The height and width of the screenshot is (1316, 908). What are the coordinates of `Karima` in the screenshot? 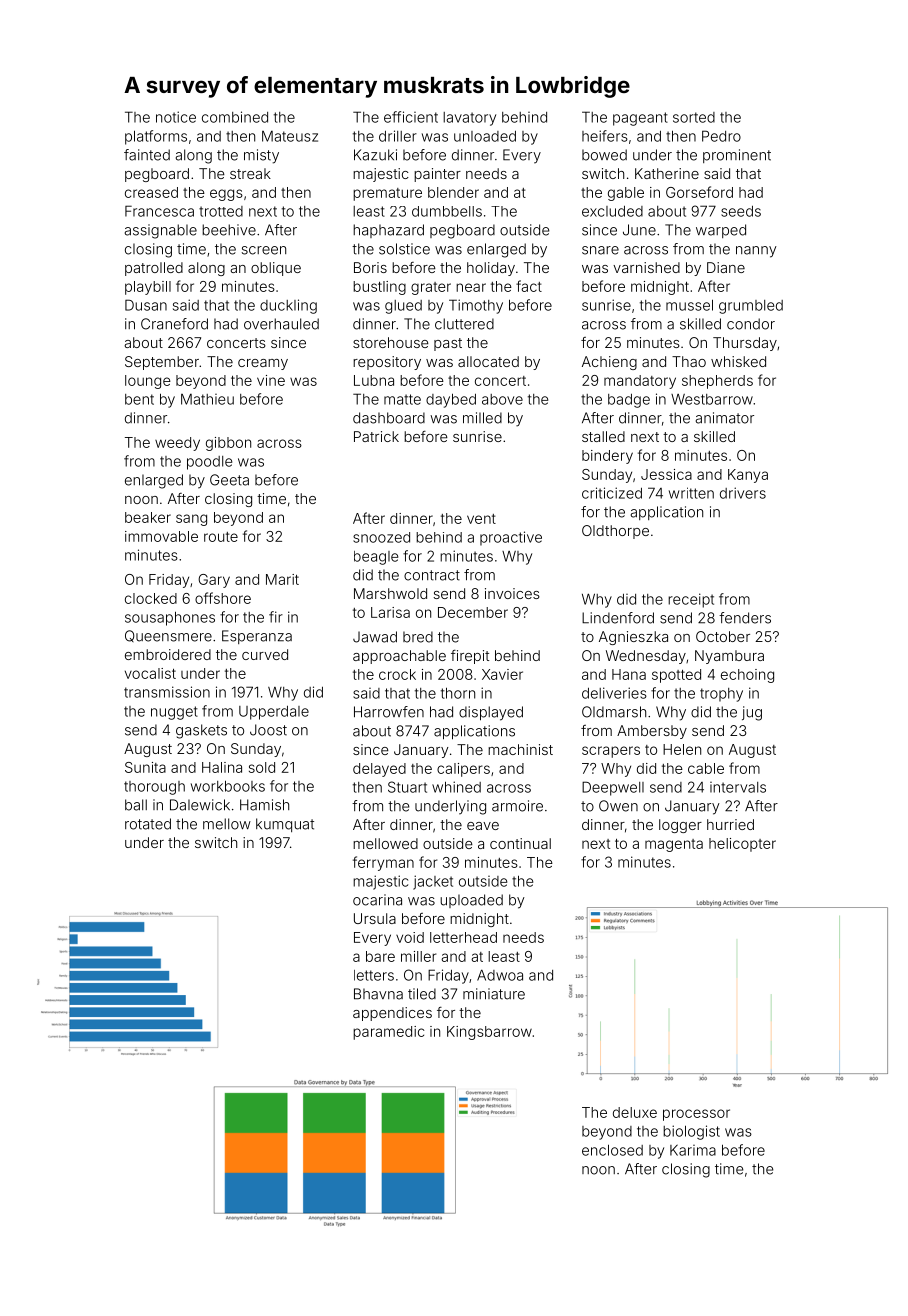 It's located at (693, 1150).
